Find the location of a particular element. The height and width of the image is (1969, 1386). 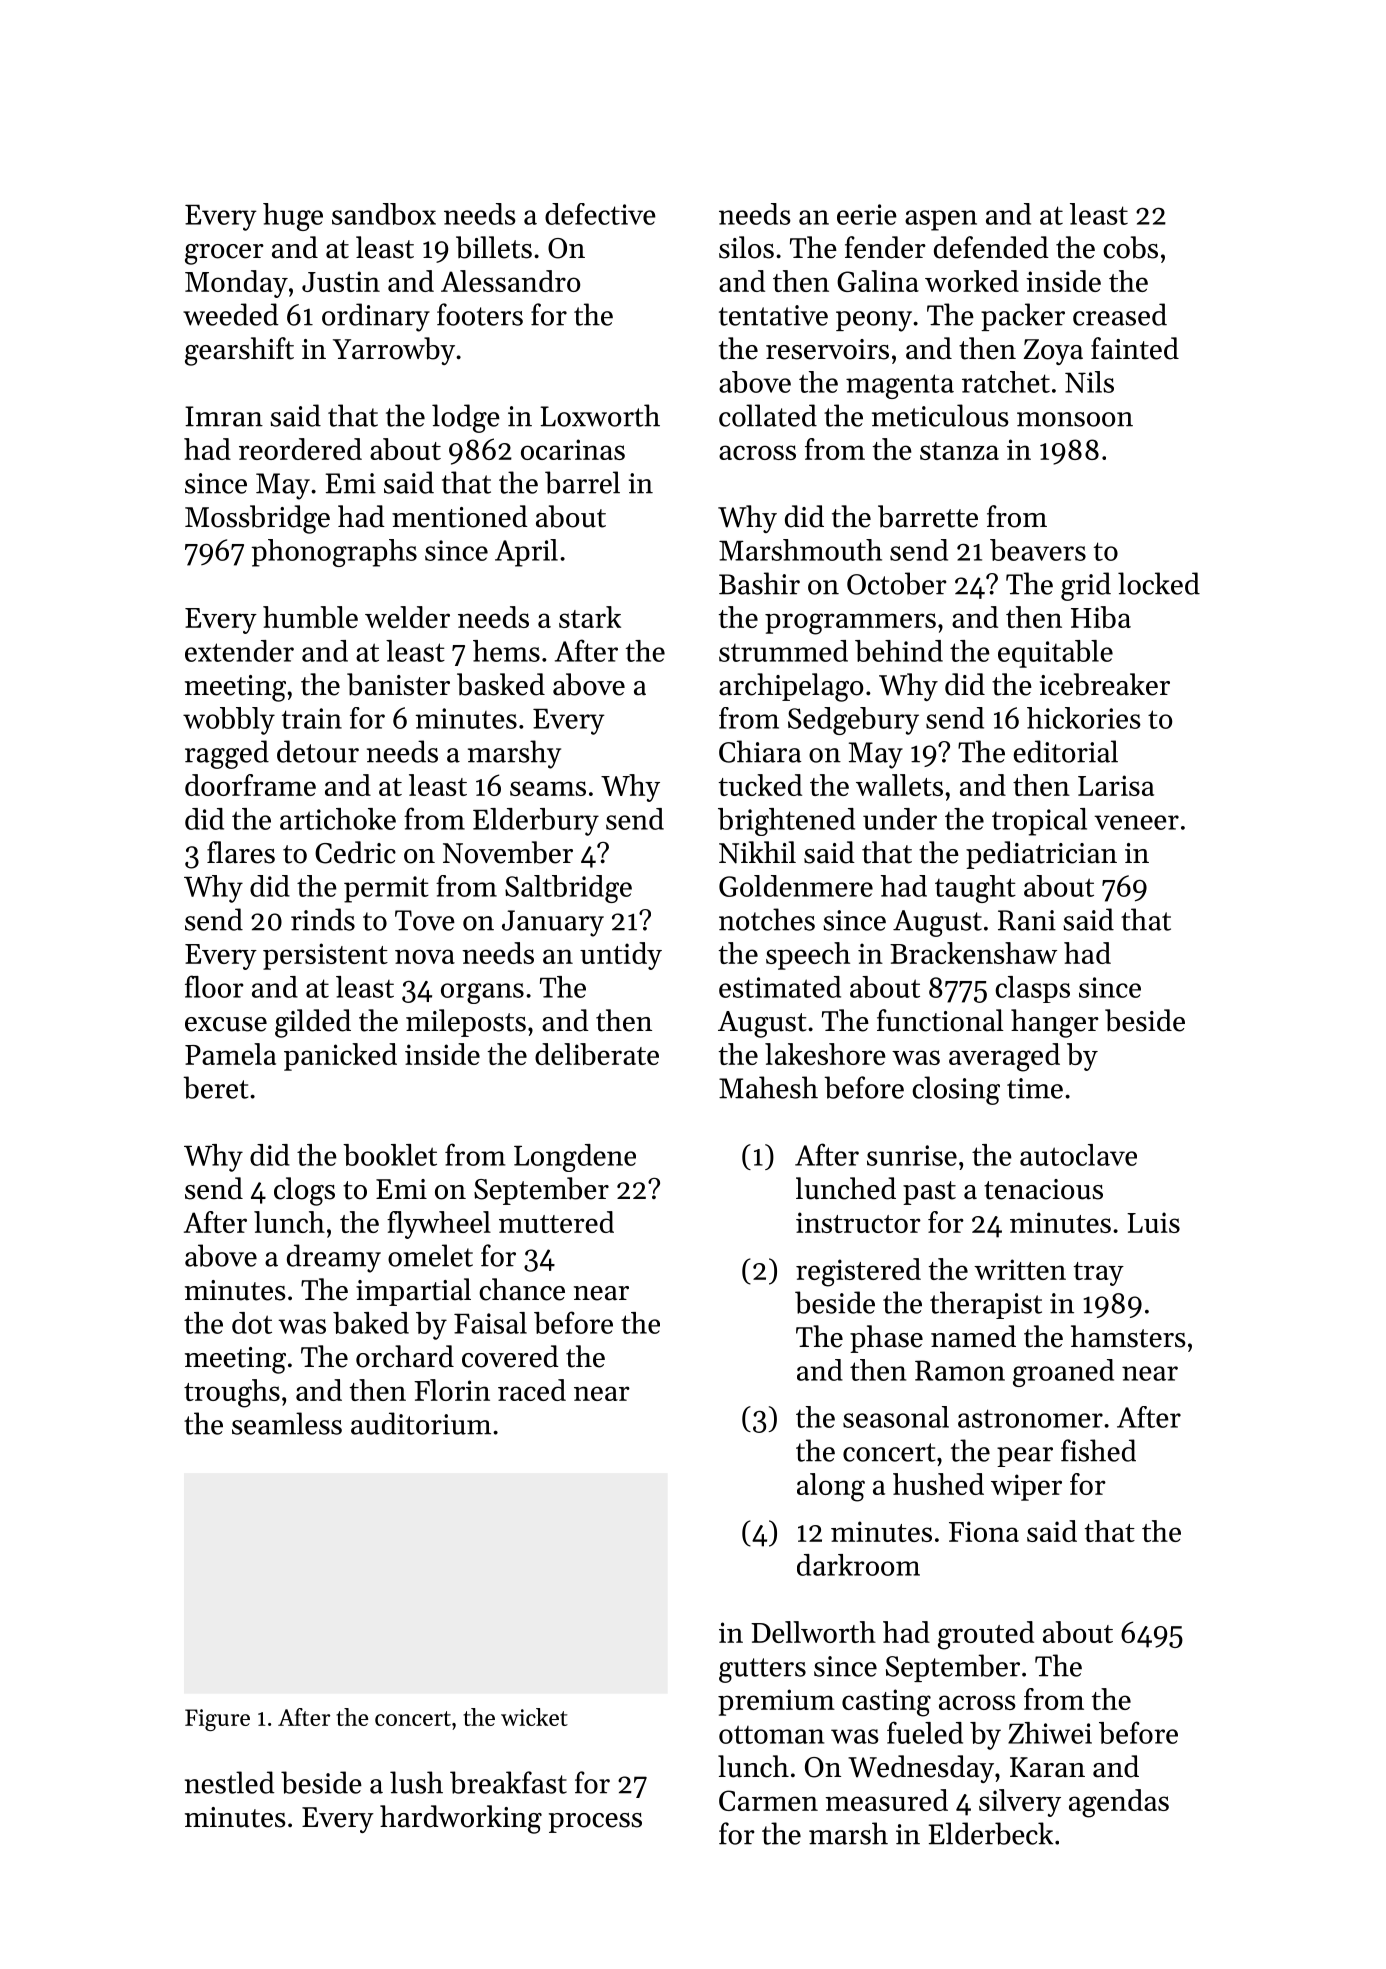

nestled is located at coordinates (230, 1782).
